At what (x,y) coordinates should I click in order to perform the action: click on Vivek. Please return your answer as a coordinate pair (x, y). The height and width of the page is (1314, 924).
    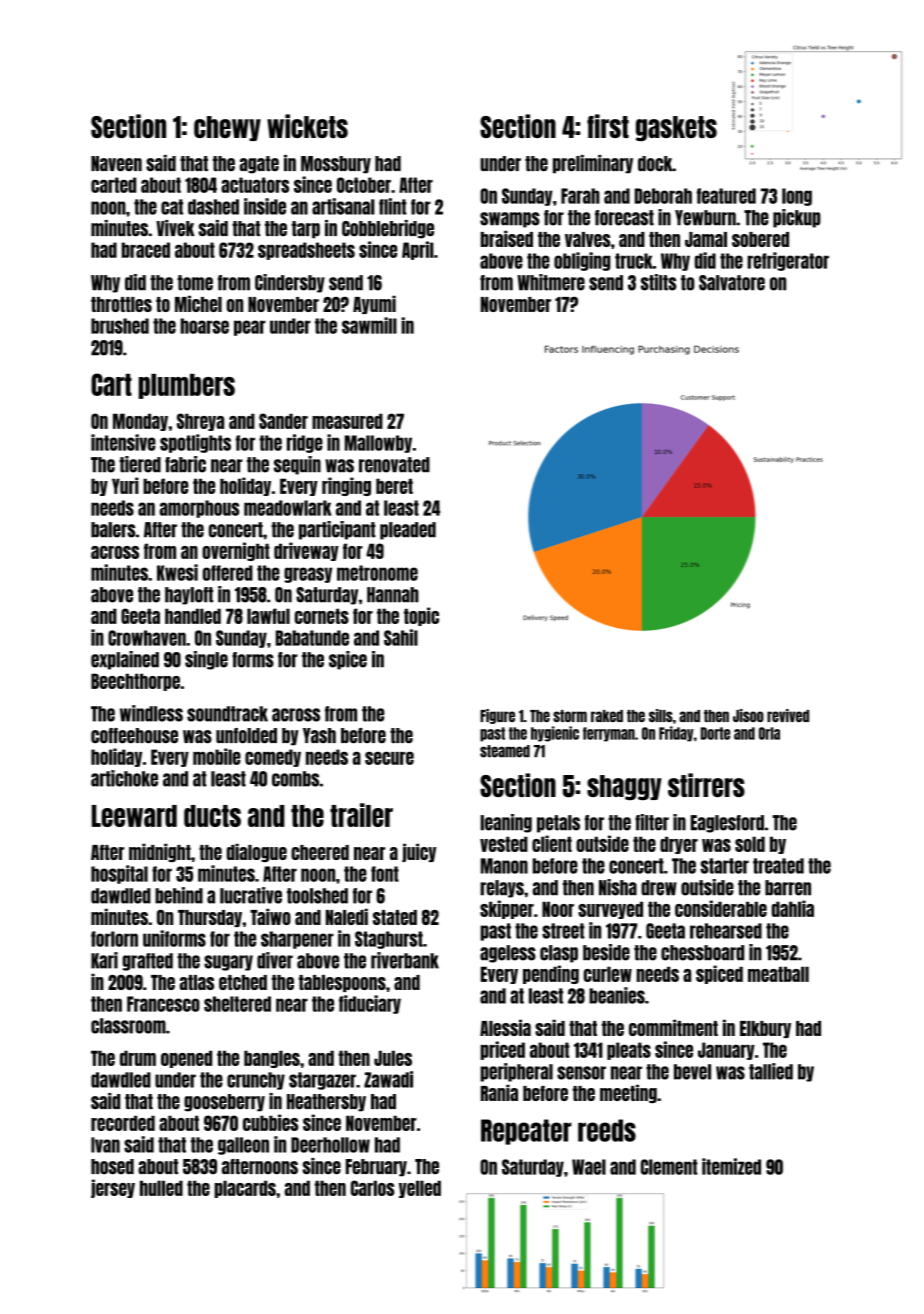
    Looking at the image, I should click on (175, 228).
